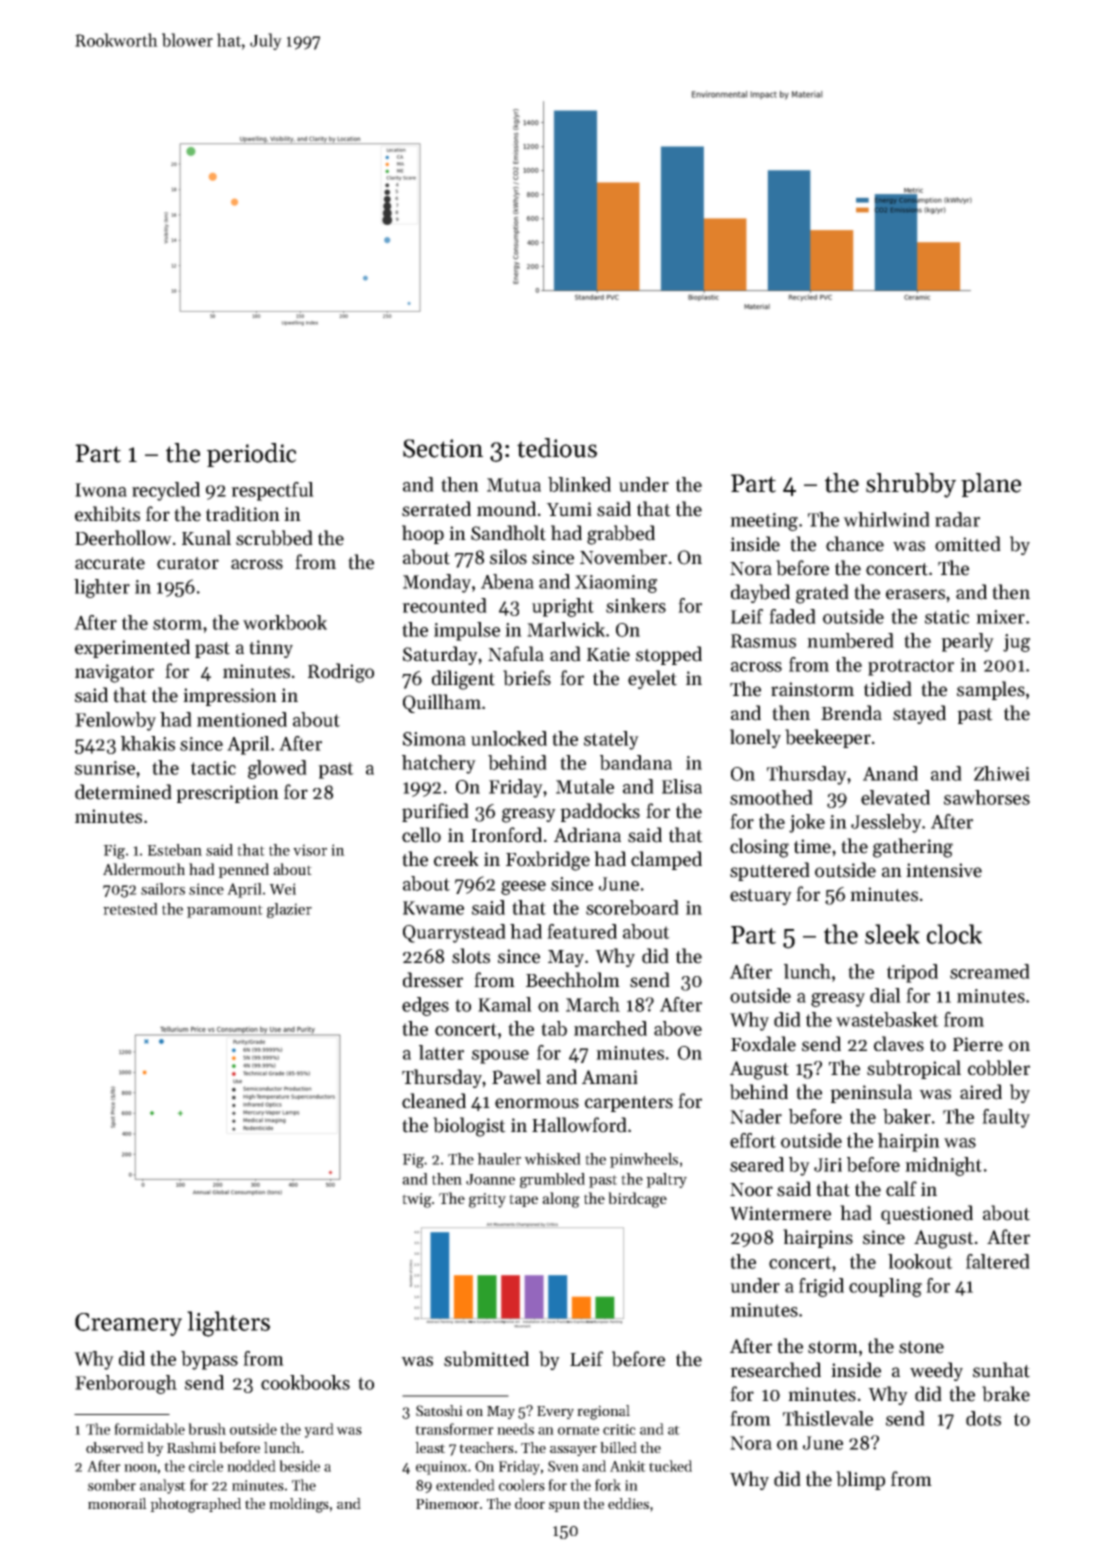 The height and width of the screenshot is (1563, 1105). What do you see at coordinates (670, 1466) in the screenshot?
I see `tucked` at bounding box center [670, 1466].
